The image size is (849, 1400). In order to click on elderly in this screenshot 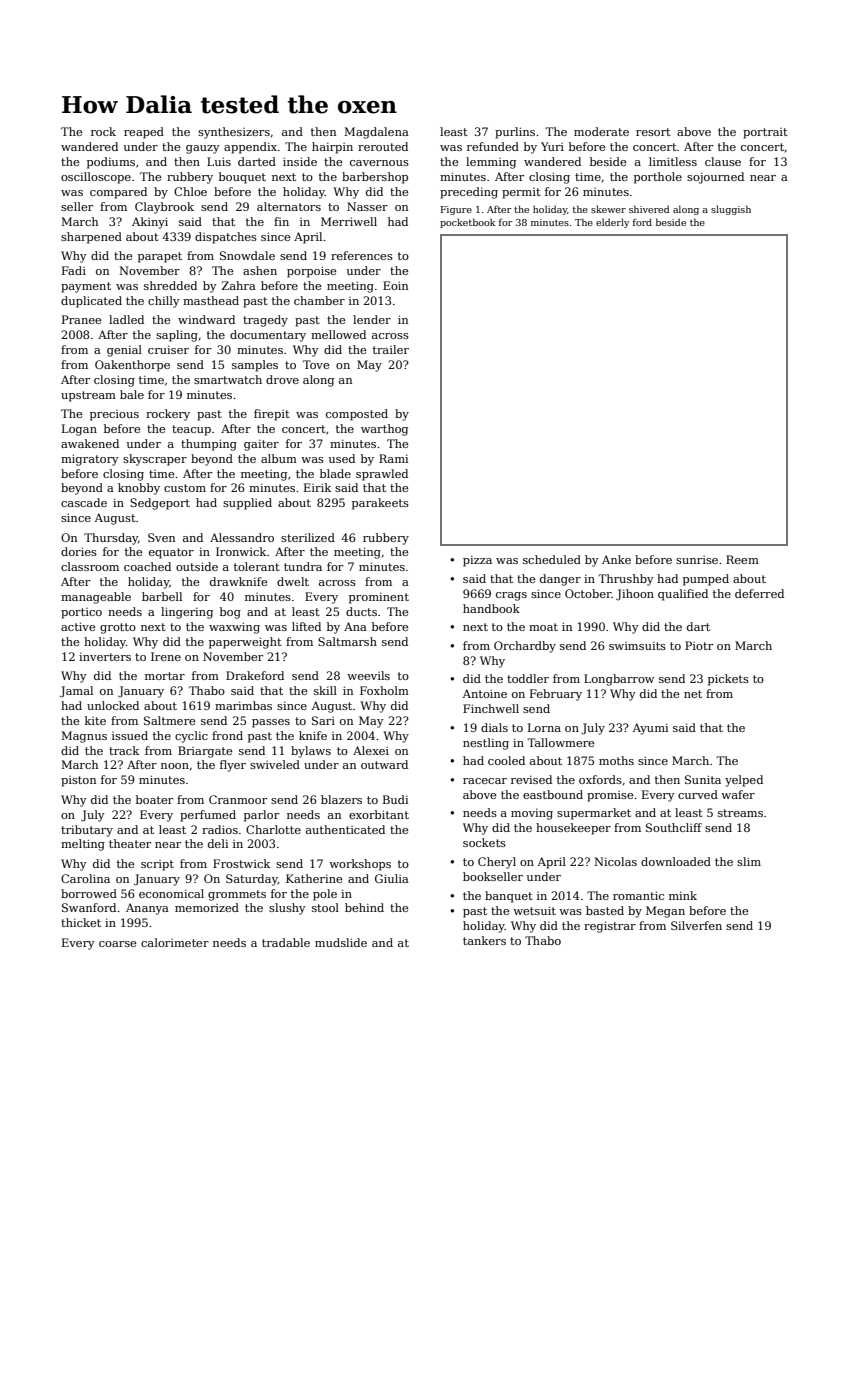, I will do `click(612, 223)`.
